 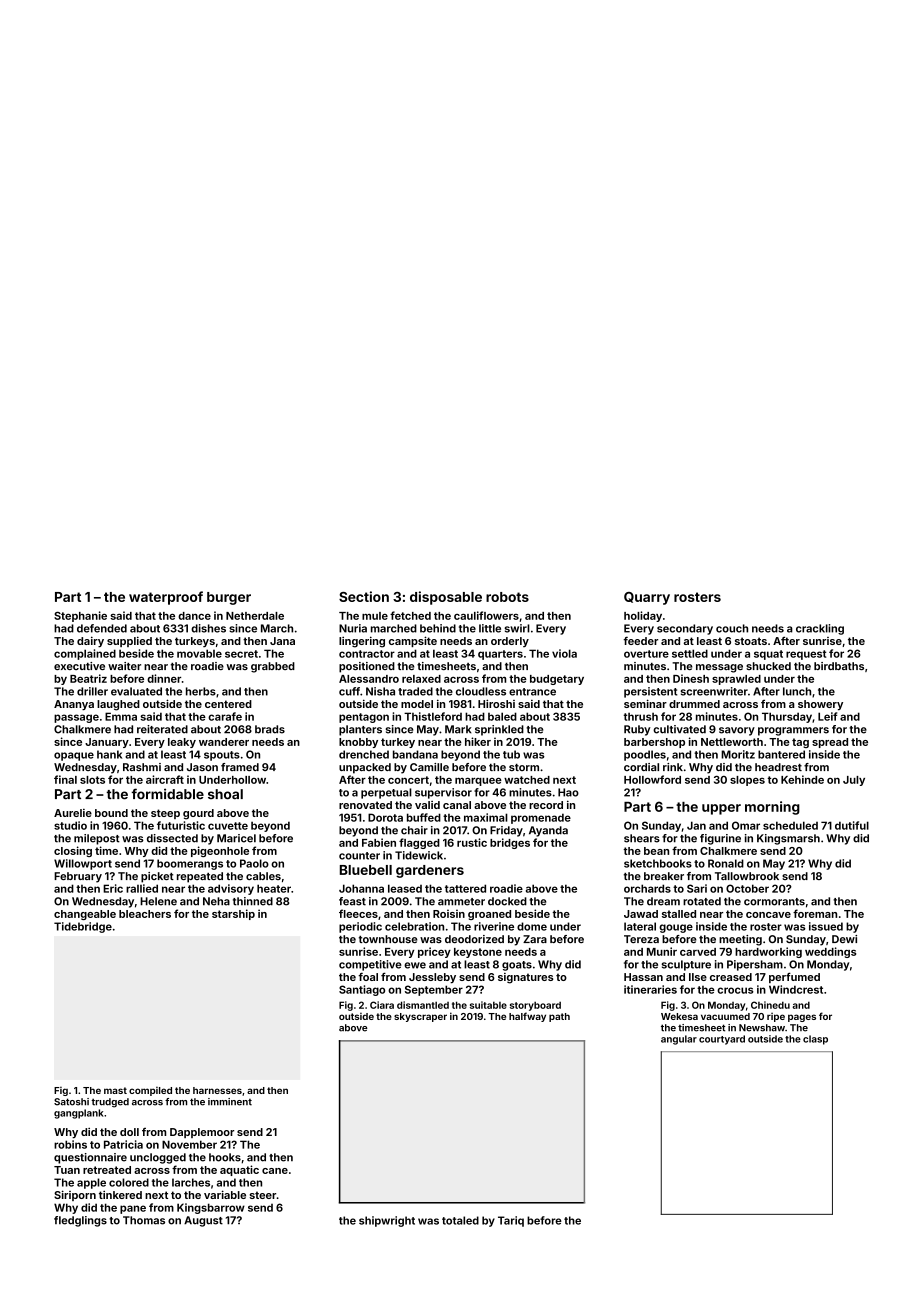 What do you see at coordinates (230, 1102) in the screenshot?
I see `imminent` at bounding box center [230, 1102].
